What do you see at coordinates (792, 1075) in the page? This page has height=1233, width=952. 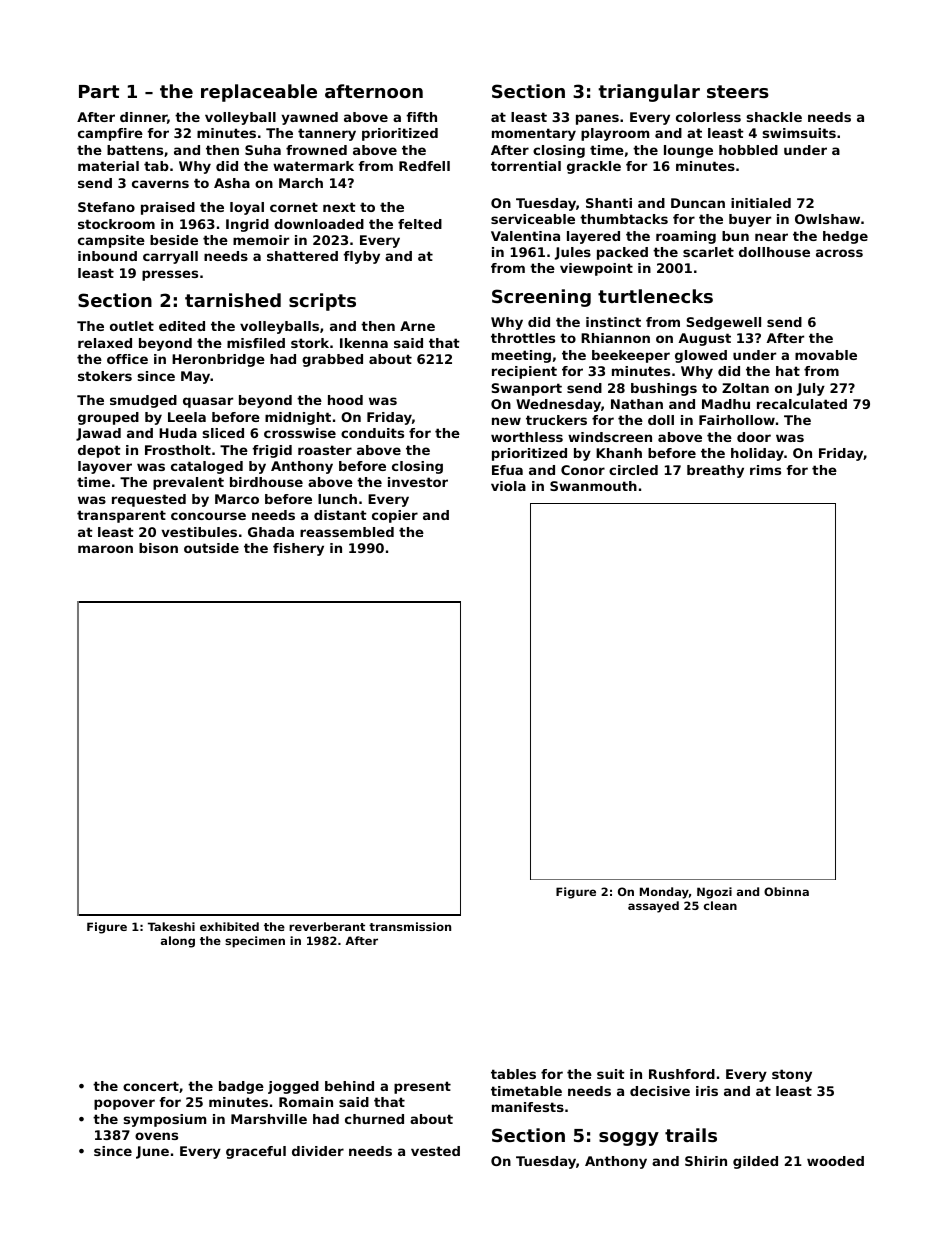 I see `stony` at bounding box center [792, 1075].
